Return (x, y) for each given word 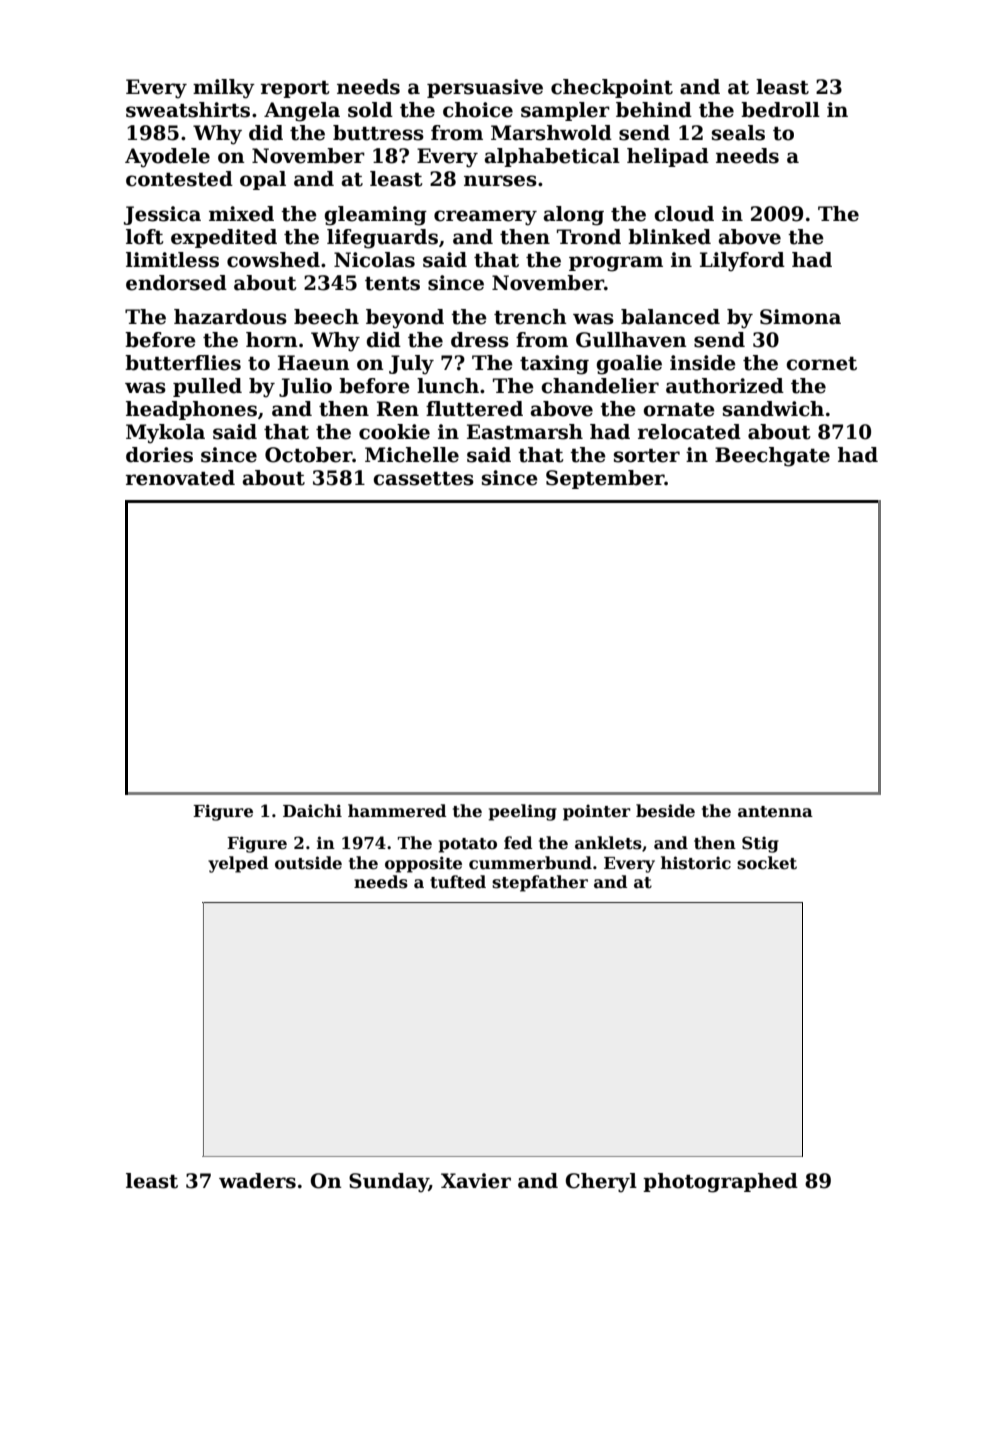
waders (257, 1181)
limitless (172, 260)
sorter (647, 456)
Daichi (312, 811)
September (605, 479)
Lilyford (742, 262)
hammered (397, 811)
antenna (775, 812)
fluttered (474, 409)
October (309, 455)
